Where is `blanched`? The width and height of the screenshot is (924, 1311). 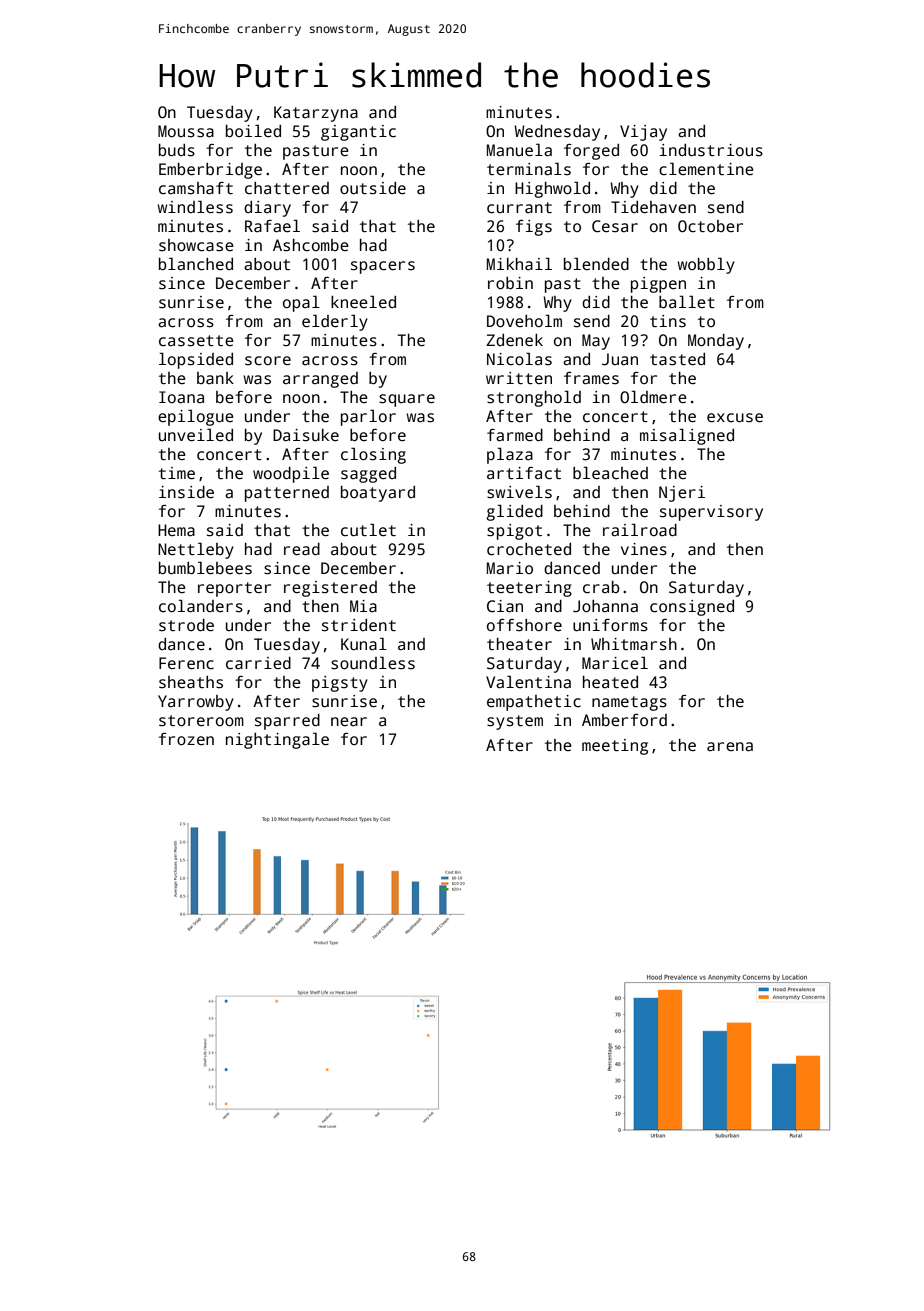 blanched is located at coordinates (196, 264).
